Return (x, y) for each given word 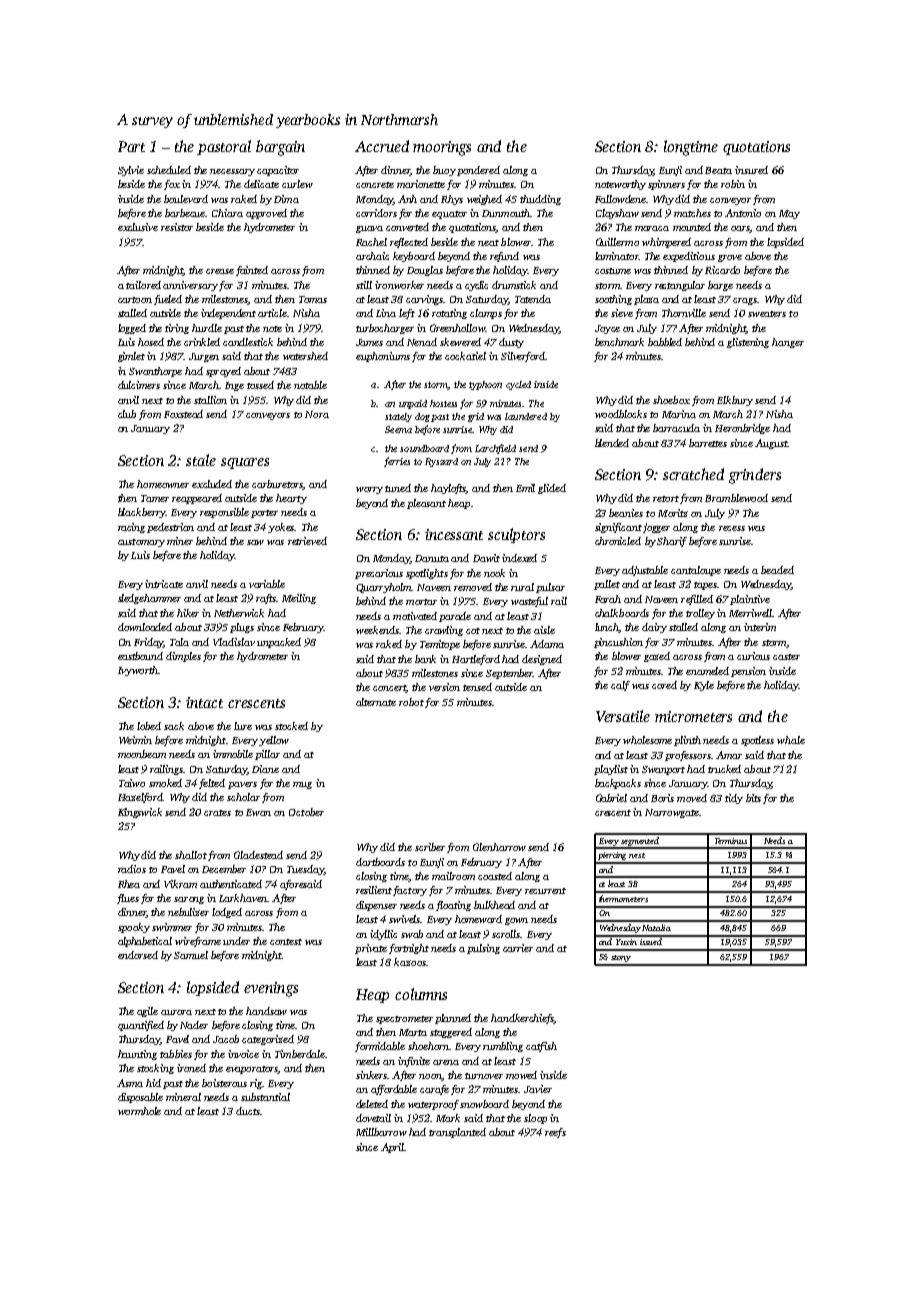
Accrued (382, 146)
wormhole (139, 1111)
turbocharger (385, 329)
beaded (777, 570)
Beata (718, 170)
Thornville (684, 313)
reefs (555, 1133)
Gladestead (258, 855)
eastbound (140, 656)
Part (131, 146)
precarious (379, 574)
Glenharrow (499, 847)
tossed (260, 385)
